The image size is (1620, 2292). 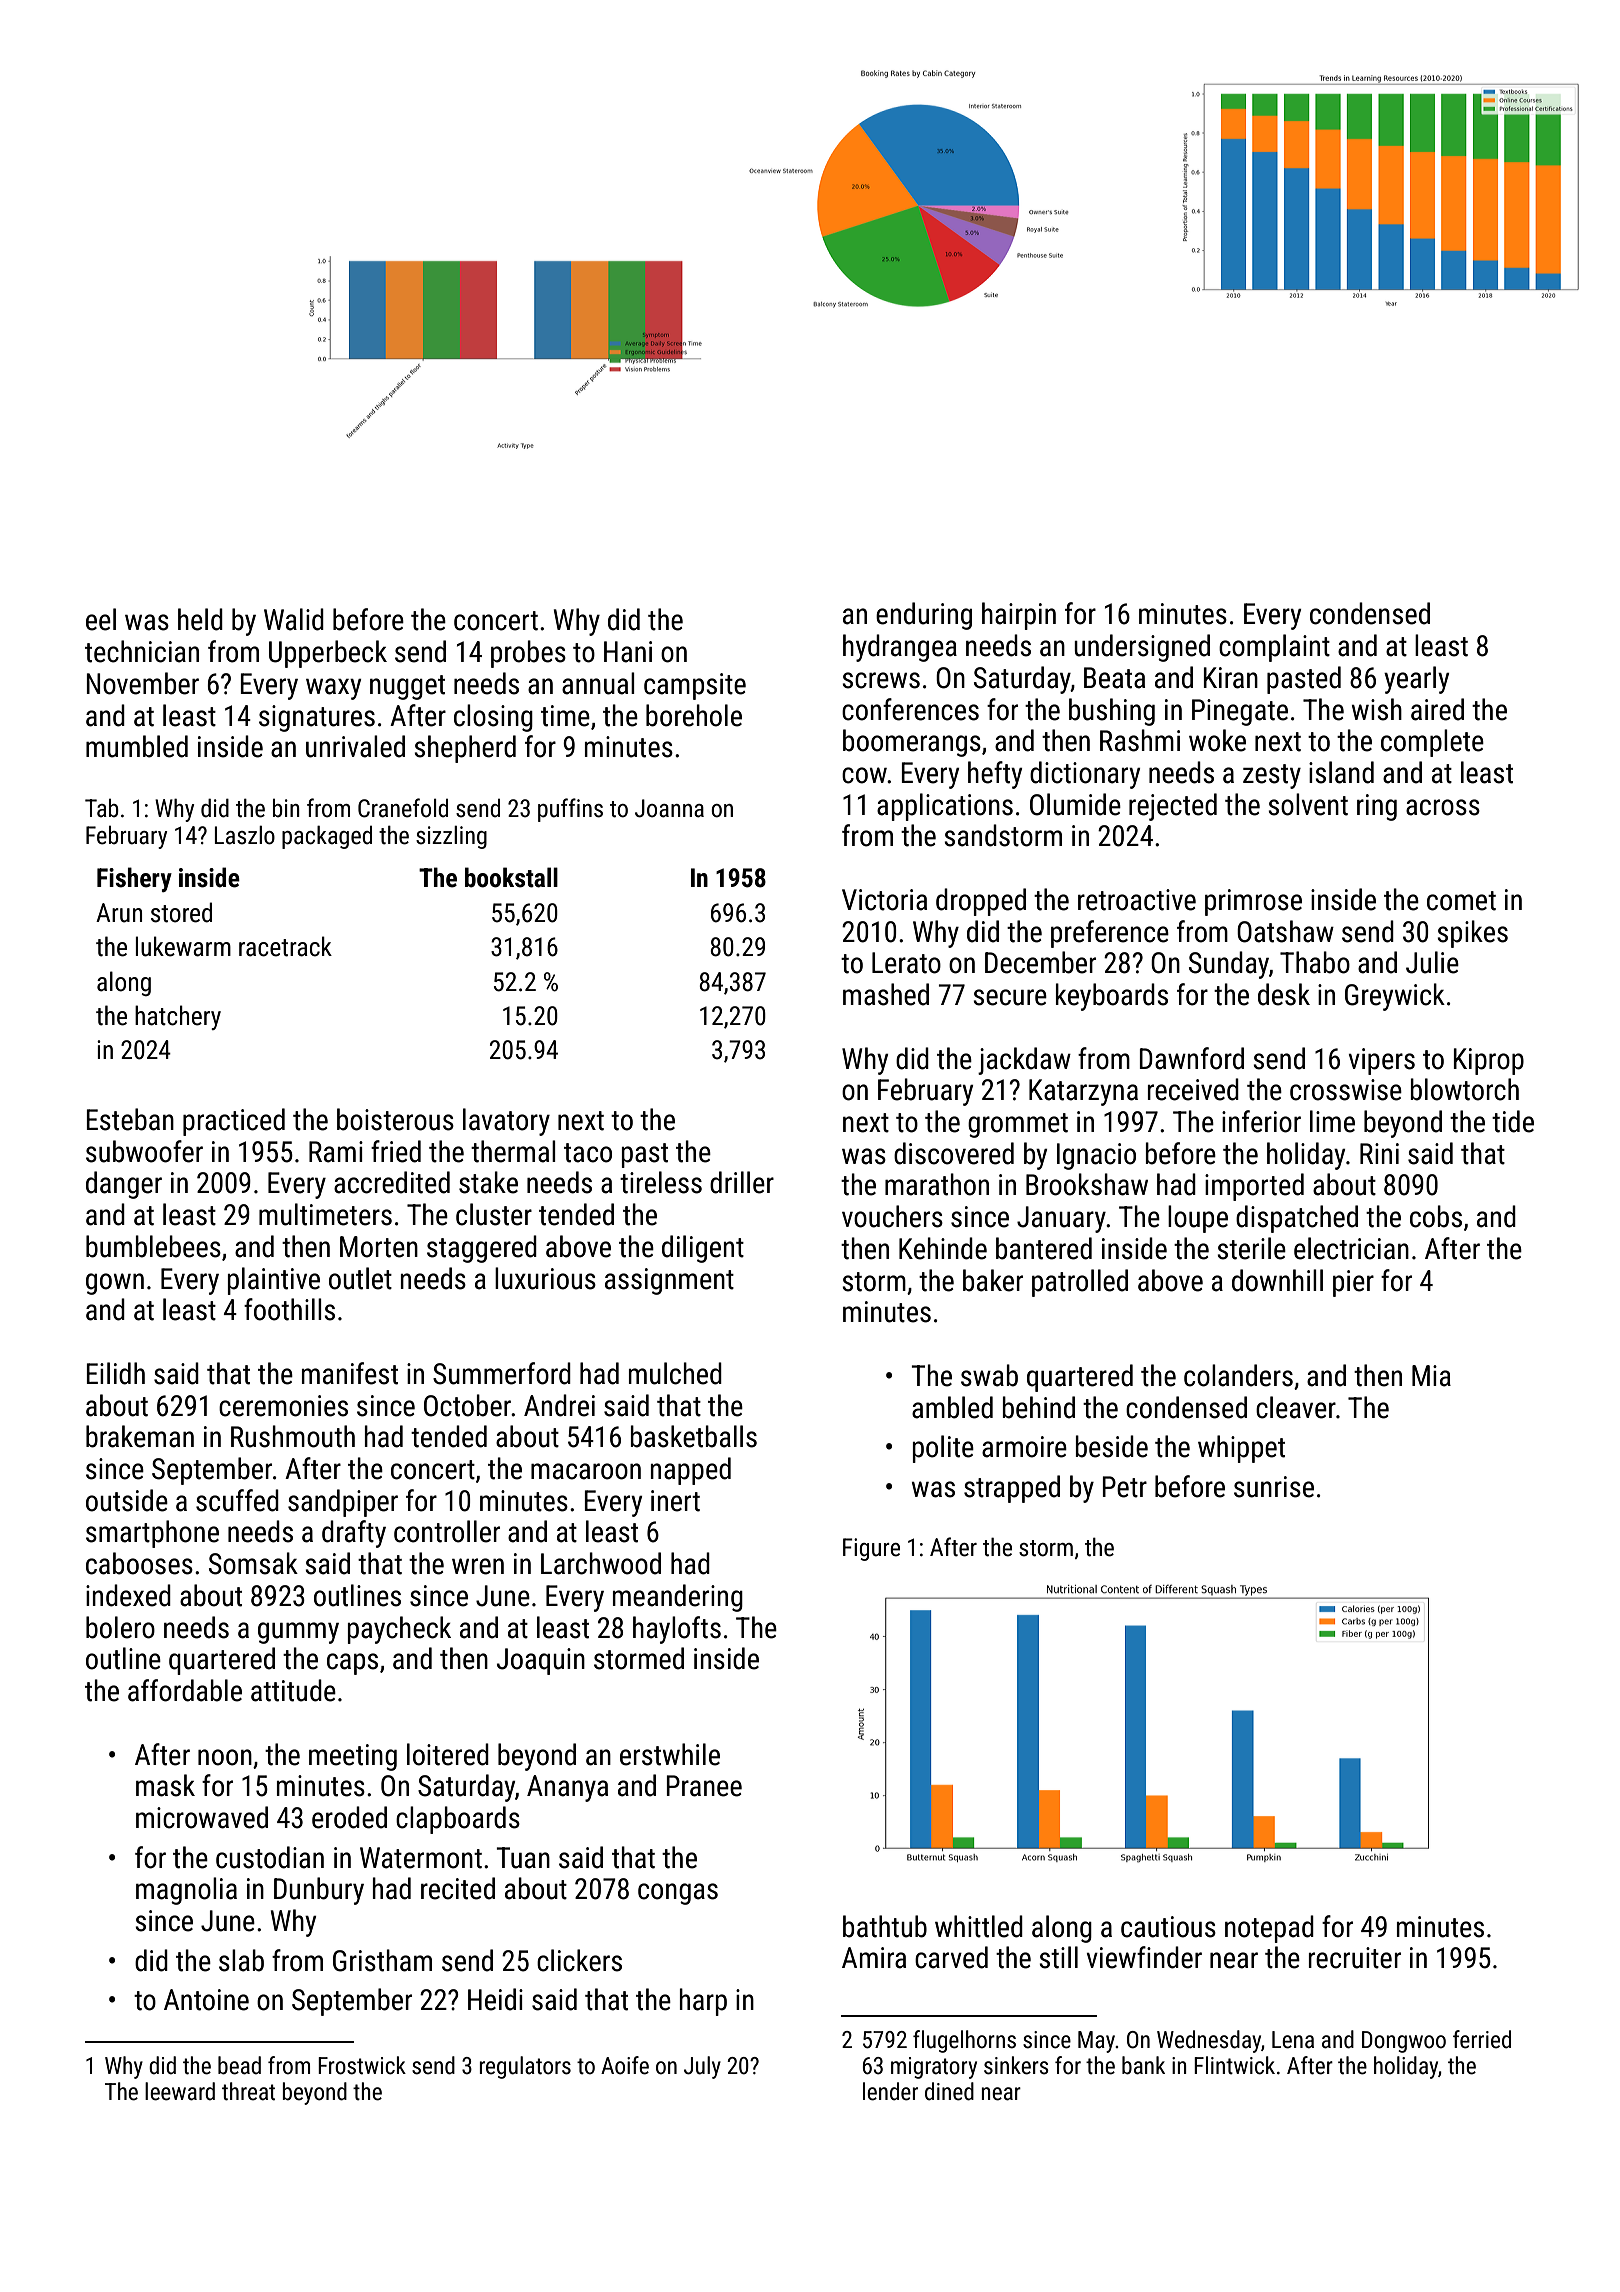 What do you see at coordinates (1513, 1121) in the document?
I see `tide` at bounding box center [1513, 1121].
